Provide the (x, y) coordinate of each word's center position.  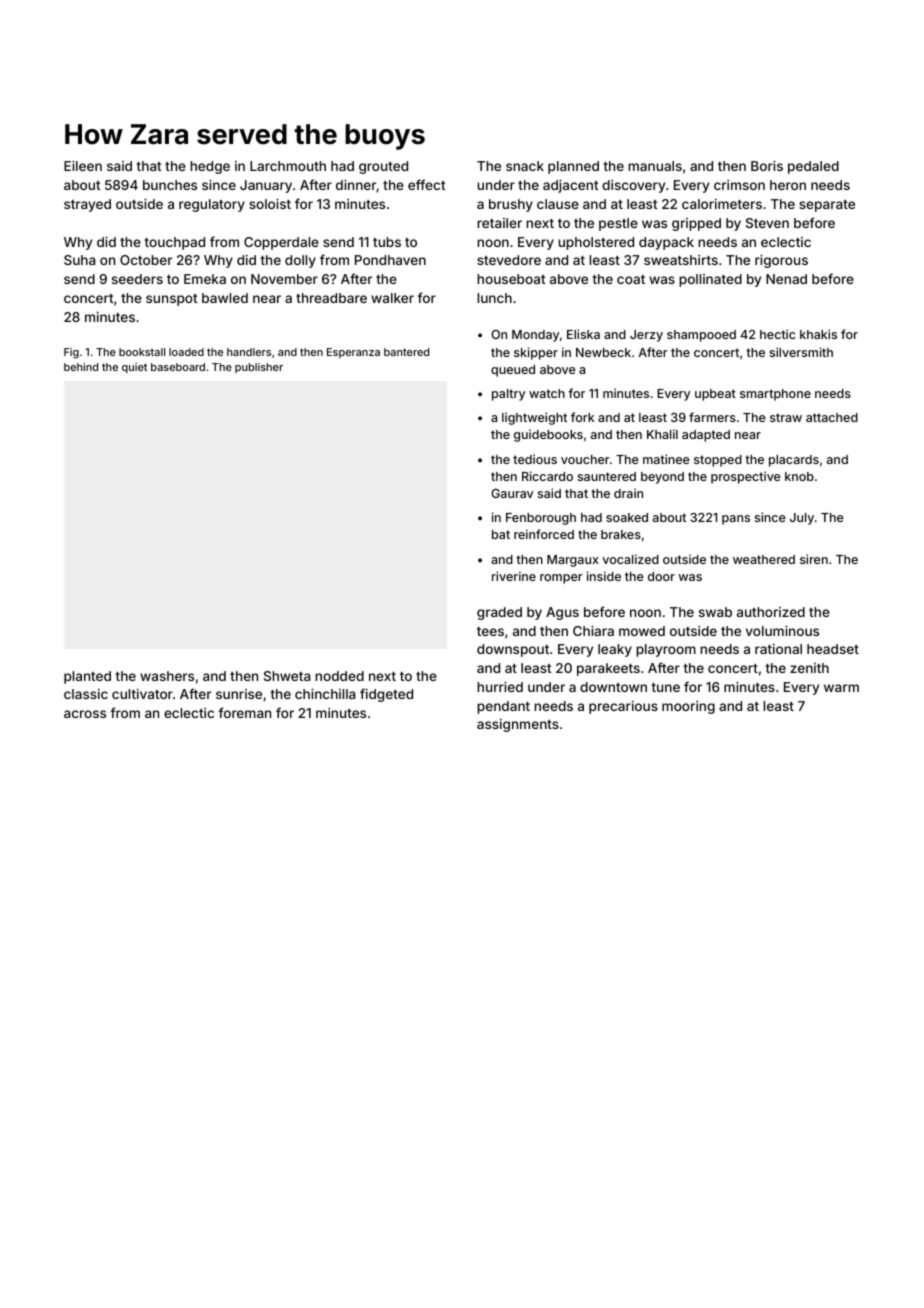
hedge (210, 167)
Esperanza (353, 353)
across (85, 714)
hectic (777, 334)
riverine (514, 576)
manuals (655, 166)
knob (799, 476)
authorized (771, 612)
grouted (383, 167)
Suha (79, 260)
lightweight (534, 418)
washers (167, 676)
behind (81, 367)
